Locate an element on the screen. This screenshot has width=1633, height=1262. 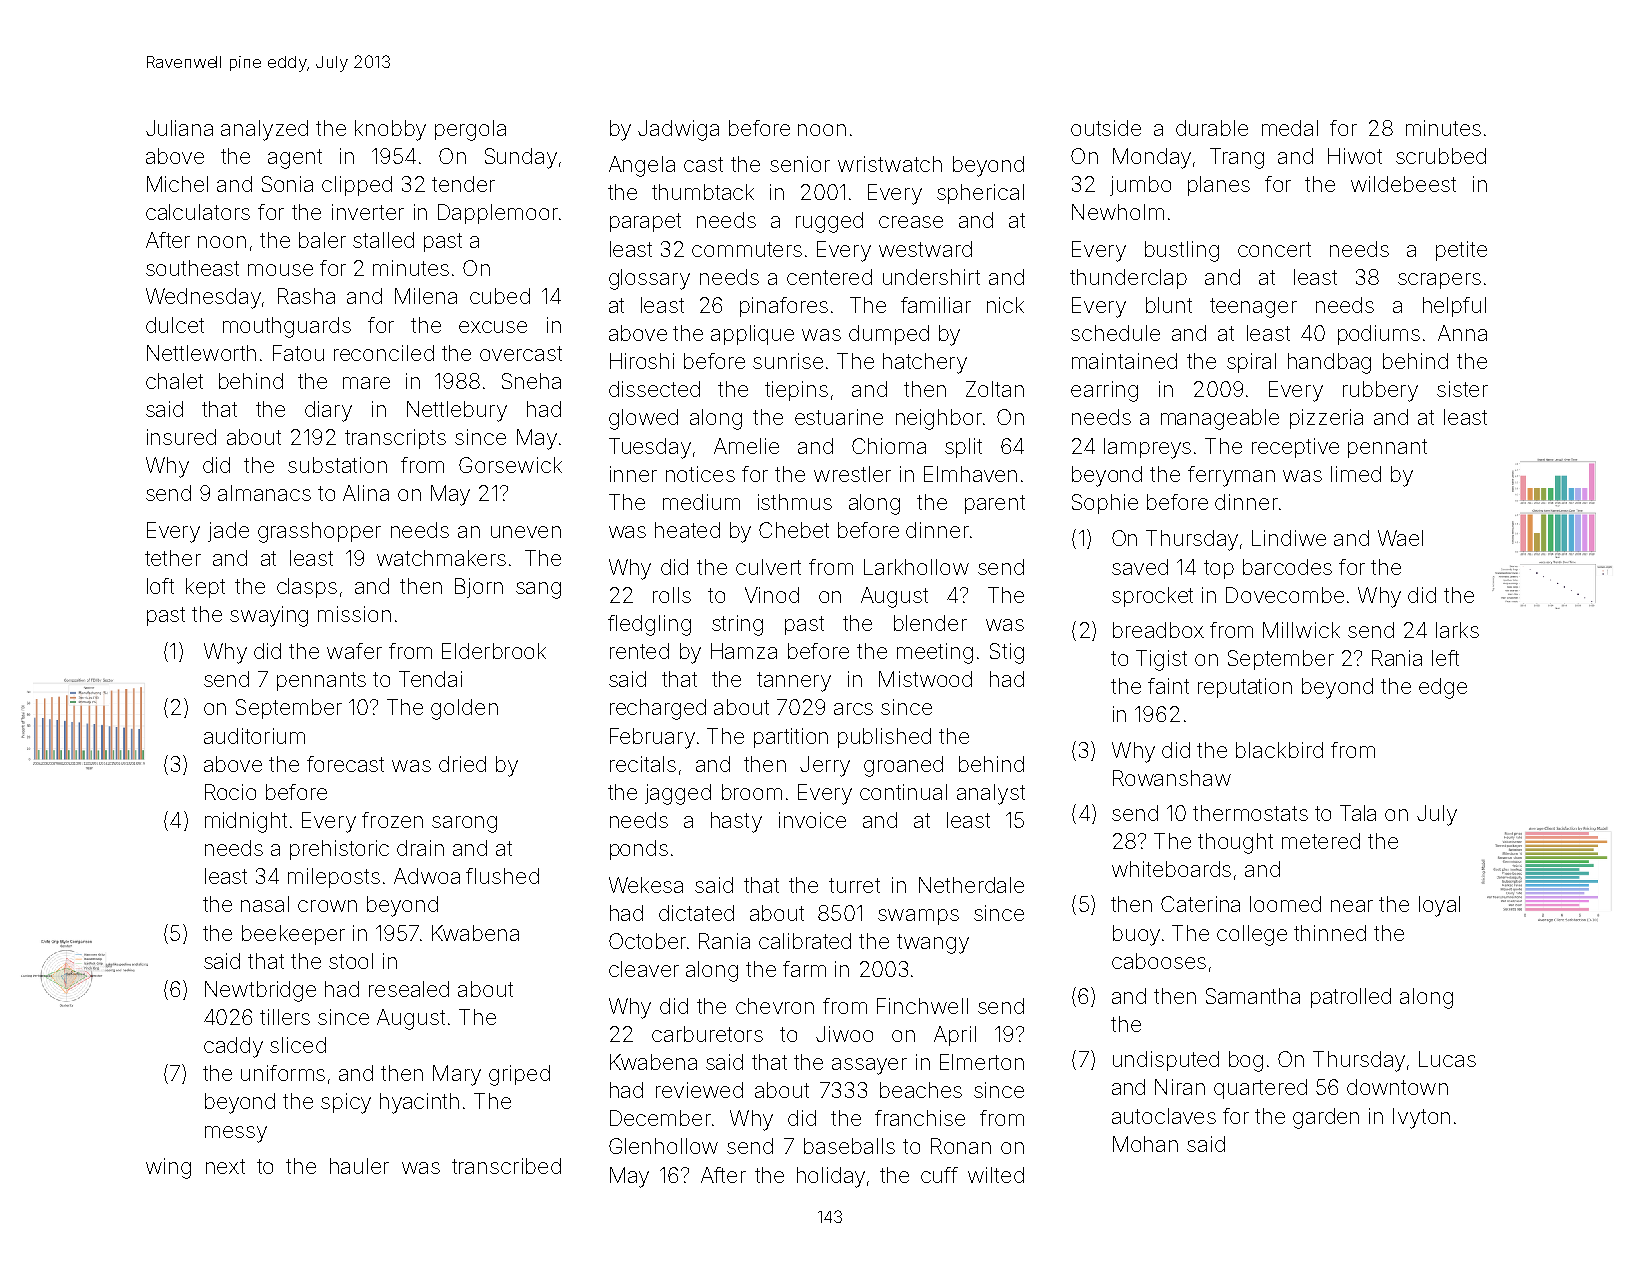
Tala is located at coordinates (1358, 813).
